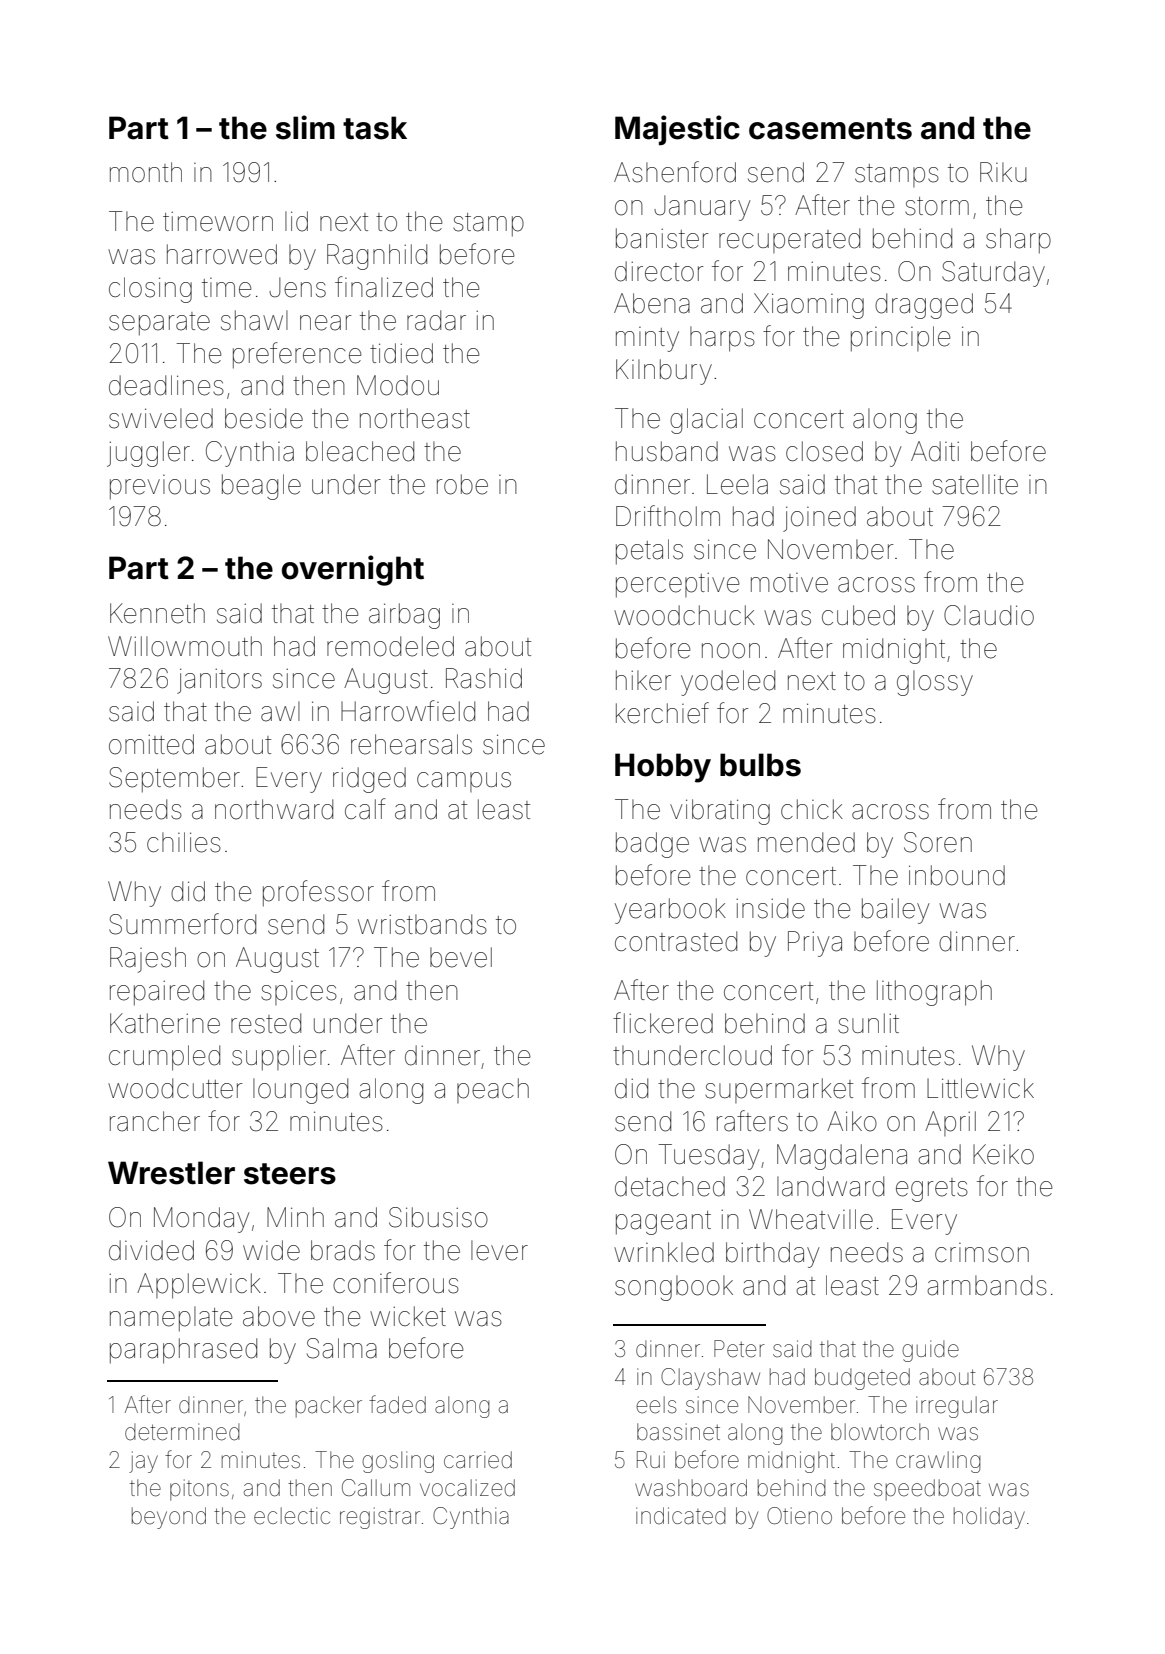 The height and width of the screenshot is (1654, 1165). I want to click on songbook, so click(674, 1288).
